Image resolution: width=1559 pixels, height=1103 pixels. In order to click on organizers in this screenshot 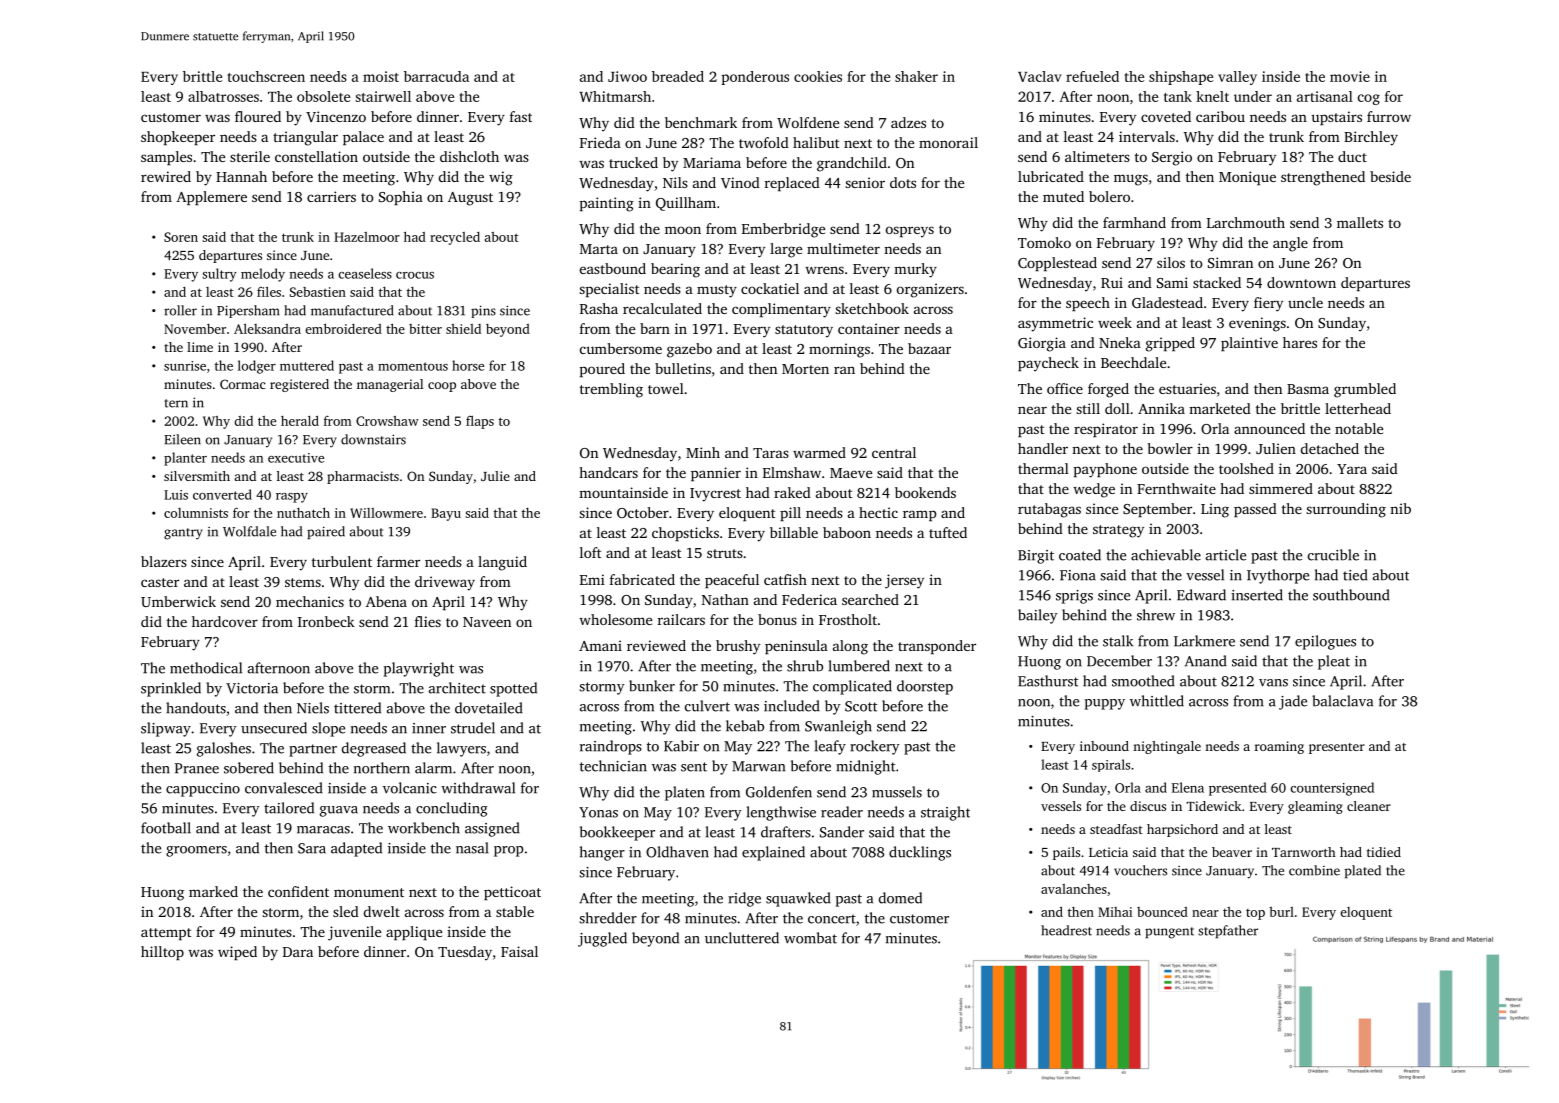, I will do `click(930, 290)`.
